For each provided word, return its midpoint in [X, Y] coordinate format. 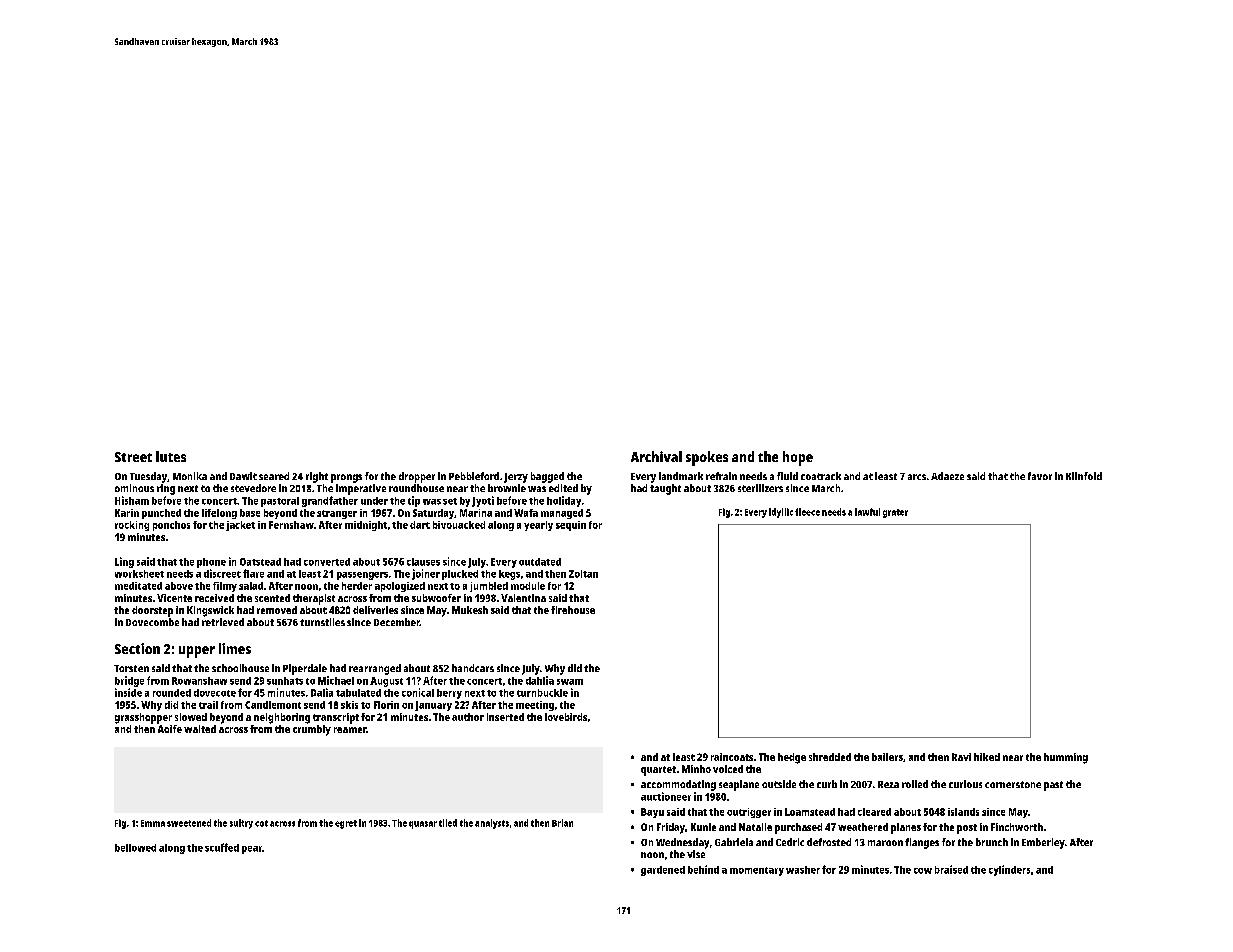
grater [895, 513]
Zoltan [583, 574]
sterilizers [760, 488]
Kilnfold [1084, 476]
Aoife [170, 729]
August [386, 682]
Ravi [961, 757]
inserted [505, 717]
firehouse [573, 610]
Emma [153, 823]
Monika [190, 476]
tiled [448, 823]
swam [570, 682]
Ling [124, 562]
